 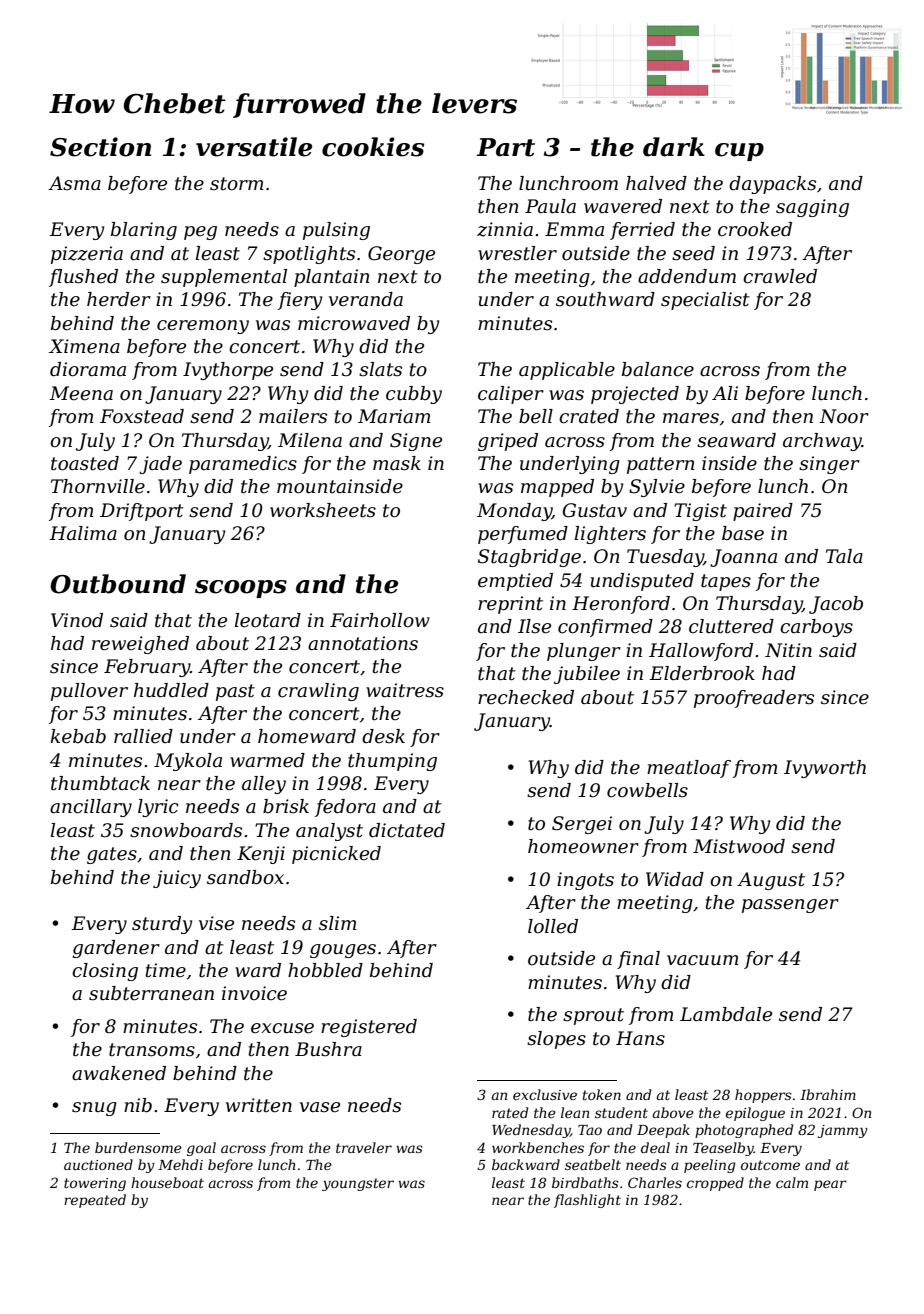 What do you see at coordinates (816, 628) in the page?
I see `carboys` at bounding box center [816, 628].
